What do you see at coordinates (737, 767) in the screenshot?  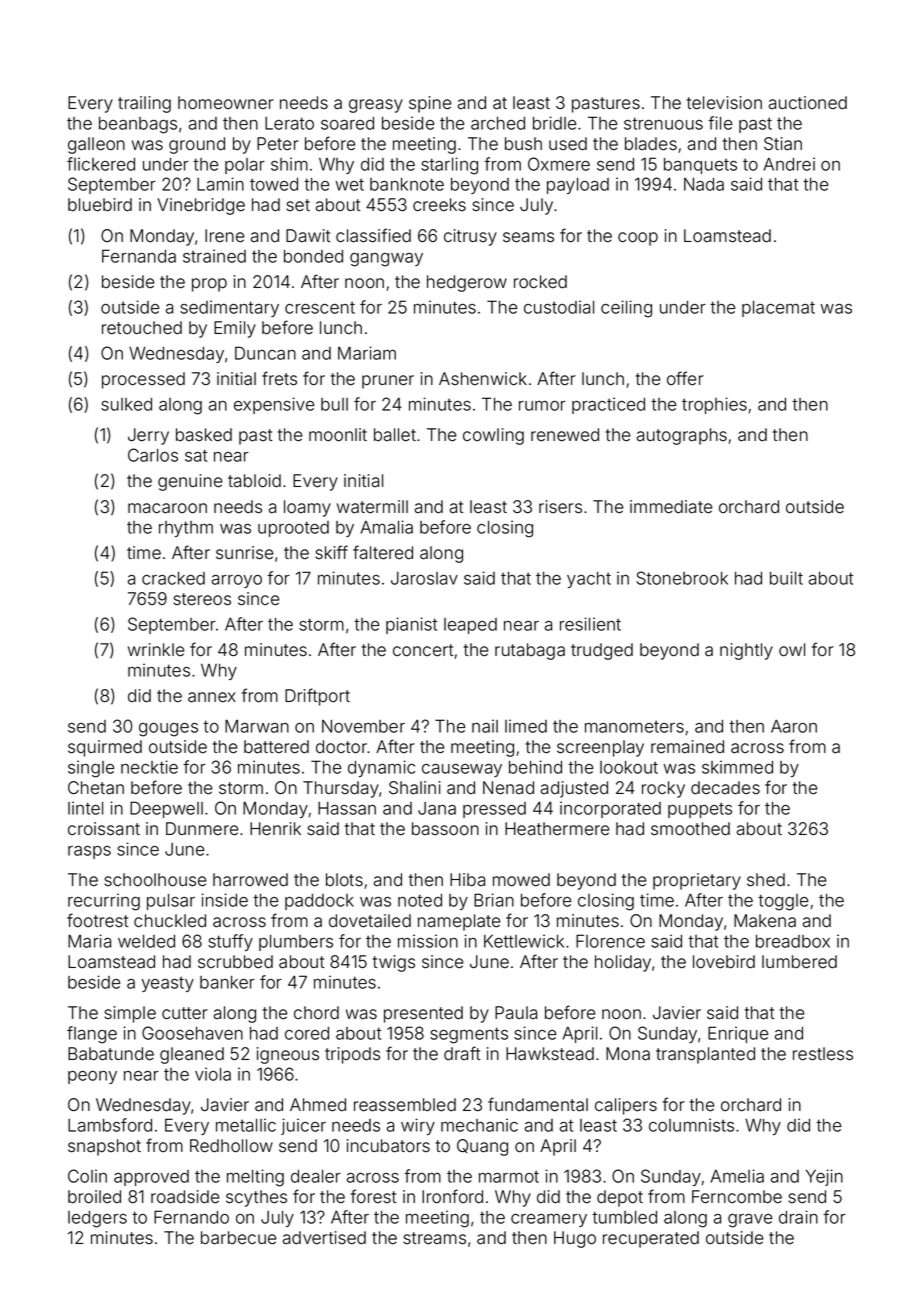 I see `skimmed` at bounding box center [737, 767].
